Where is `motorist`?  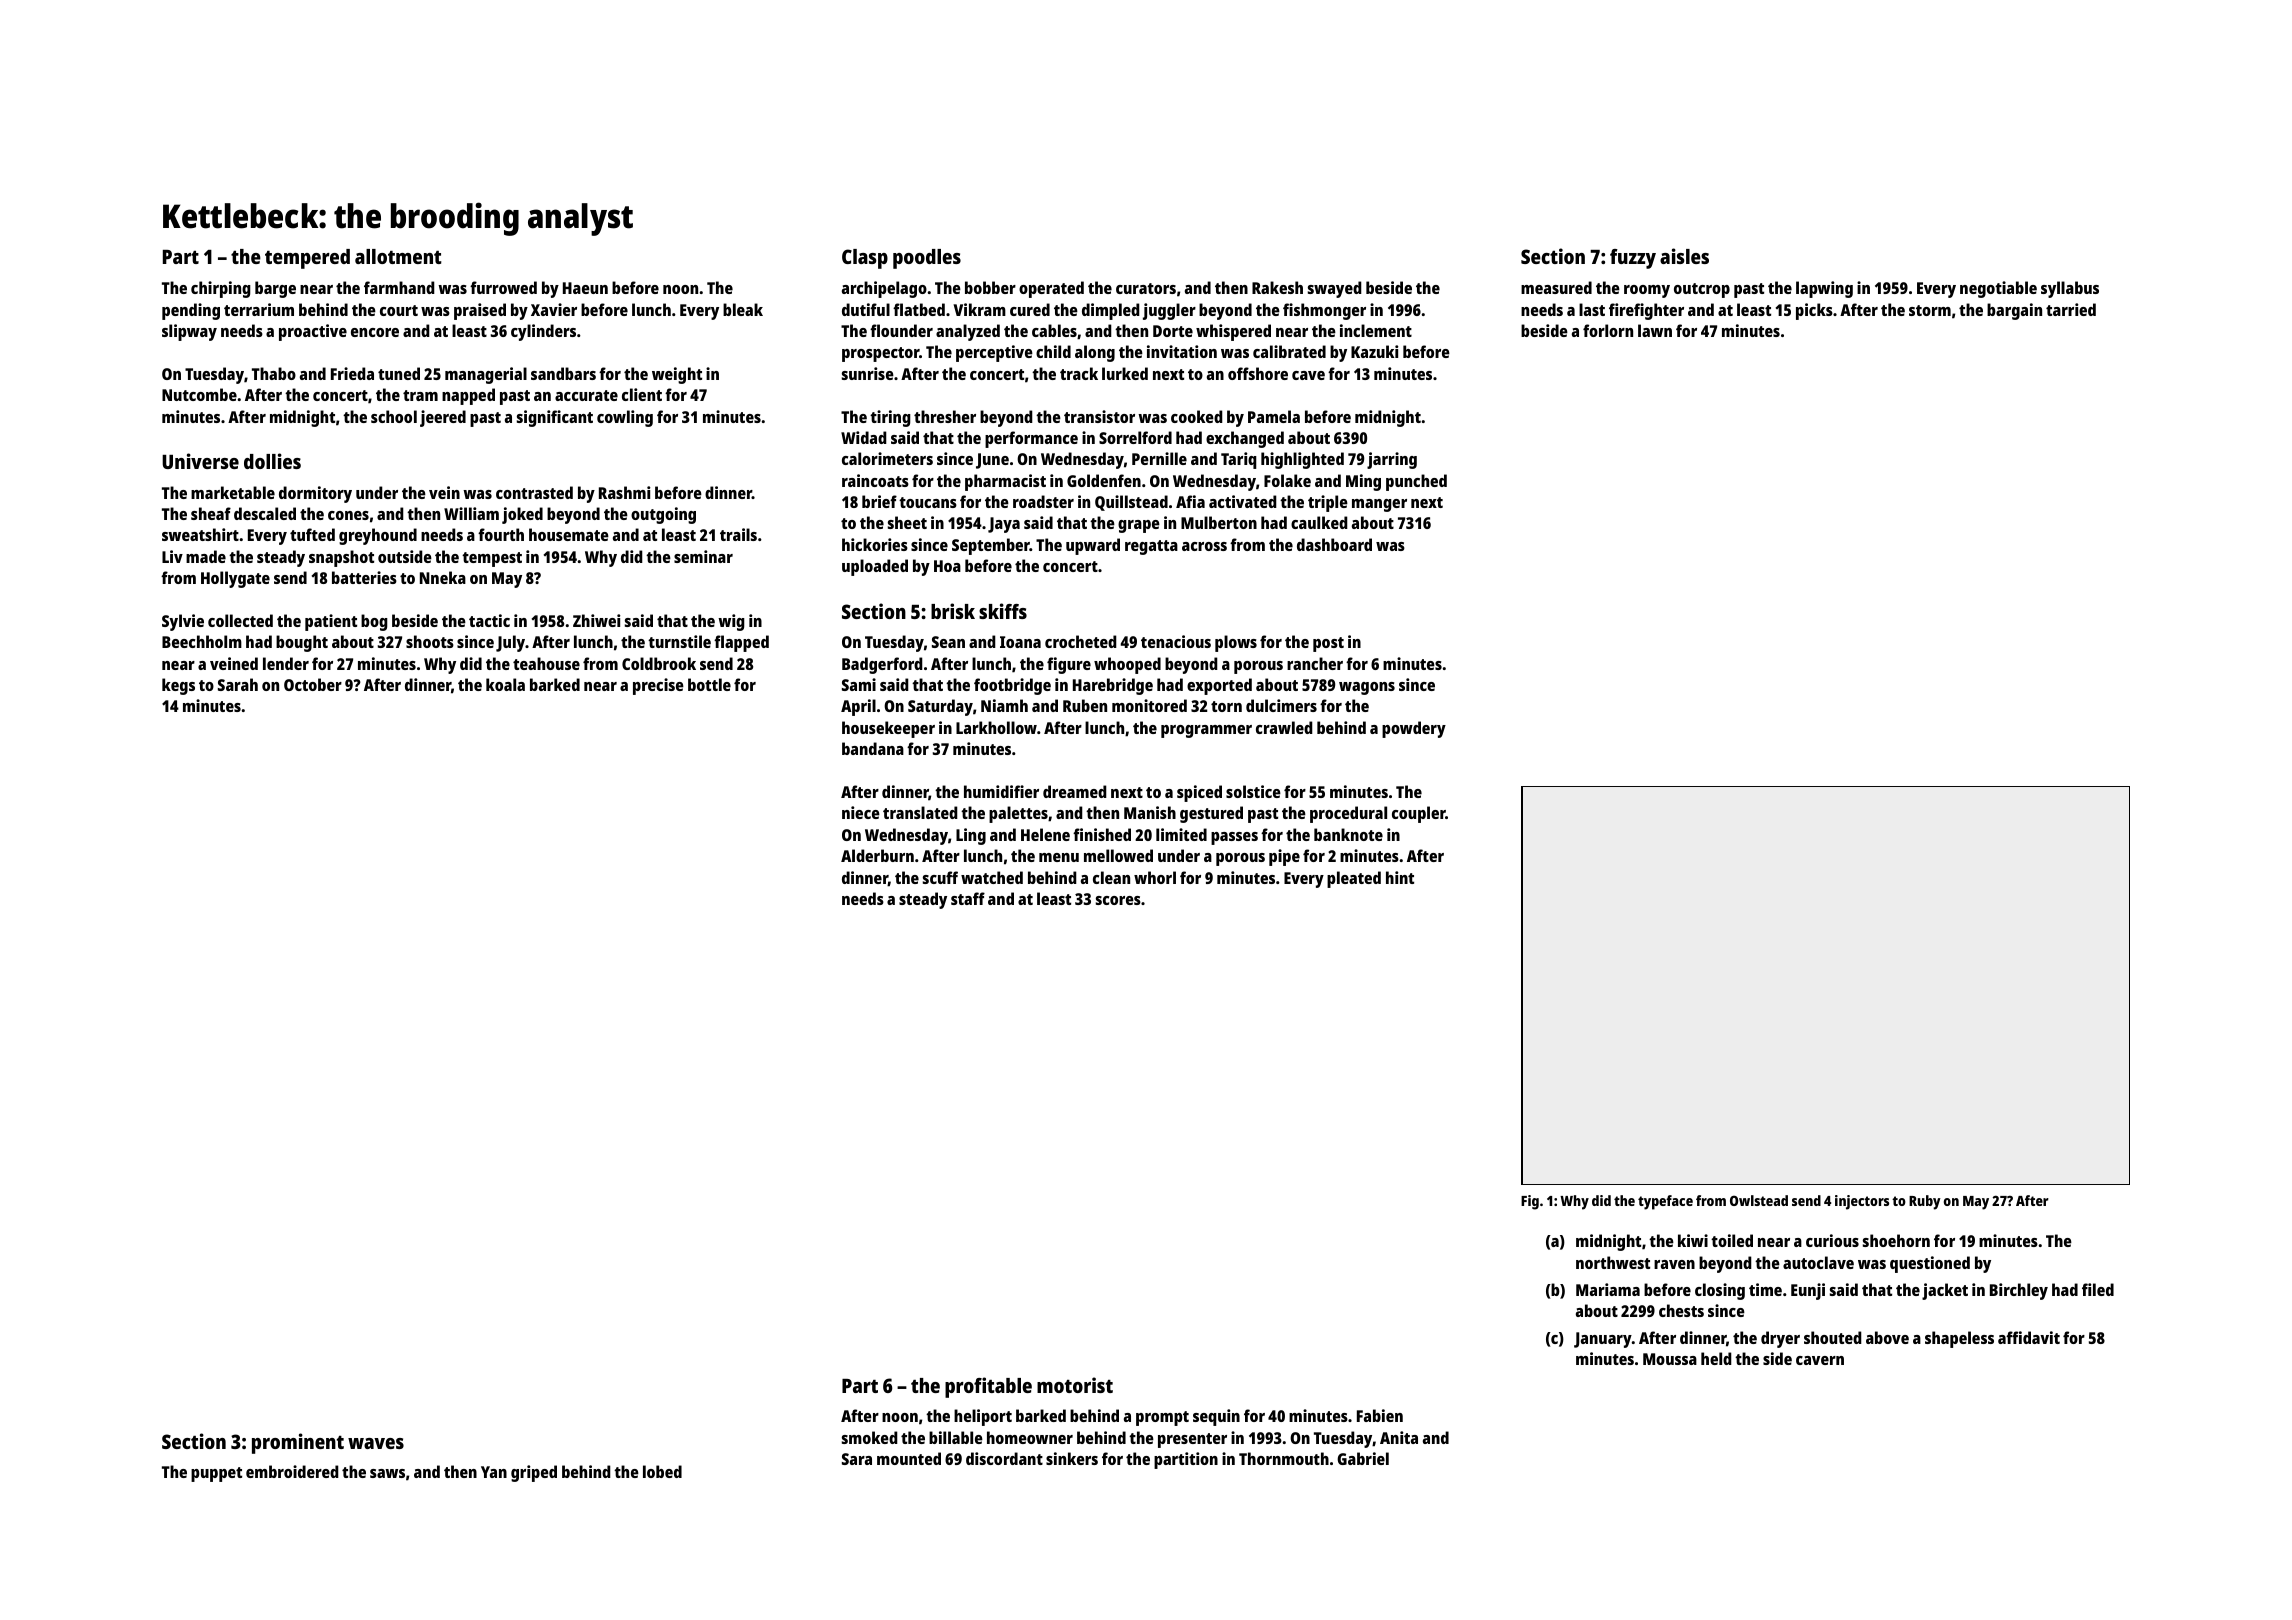 motorist is located at coordinates (1075, 1385).
